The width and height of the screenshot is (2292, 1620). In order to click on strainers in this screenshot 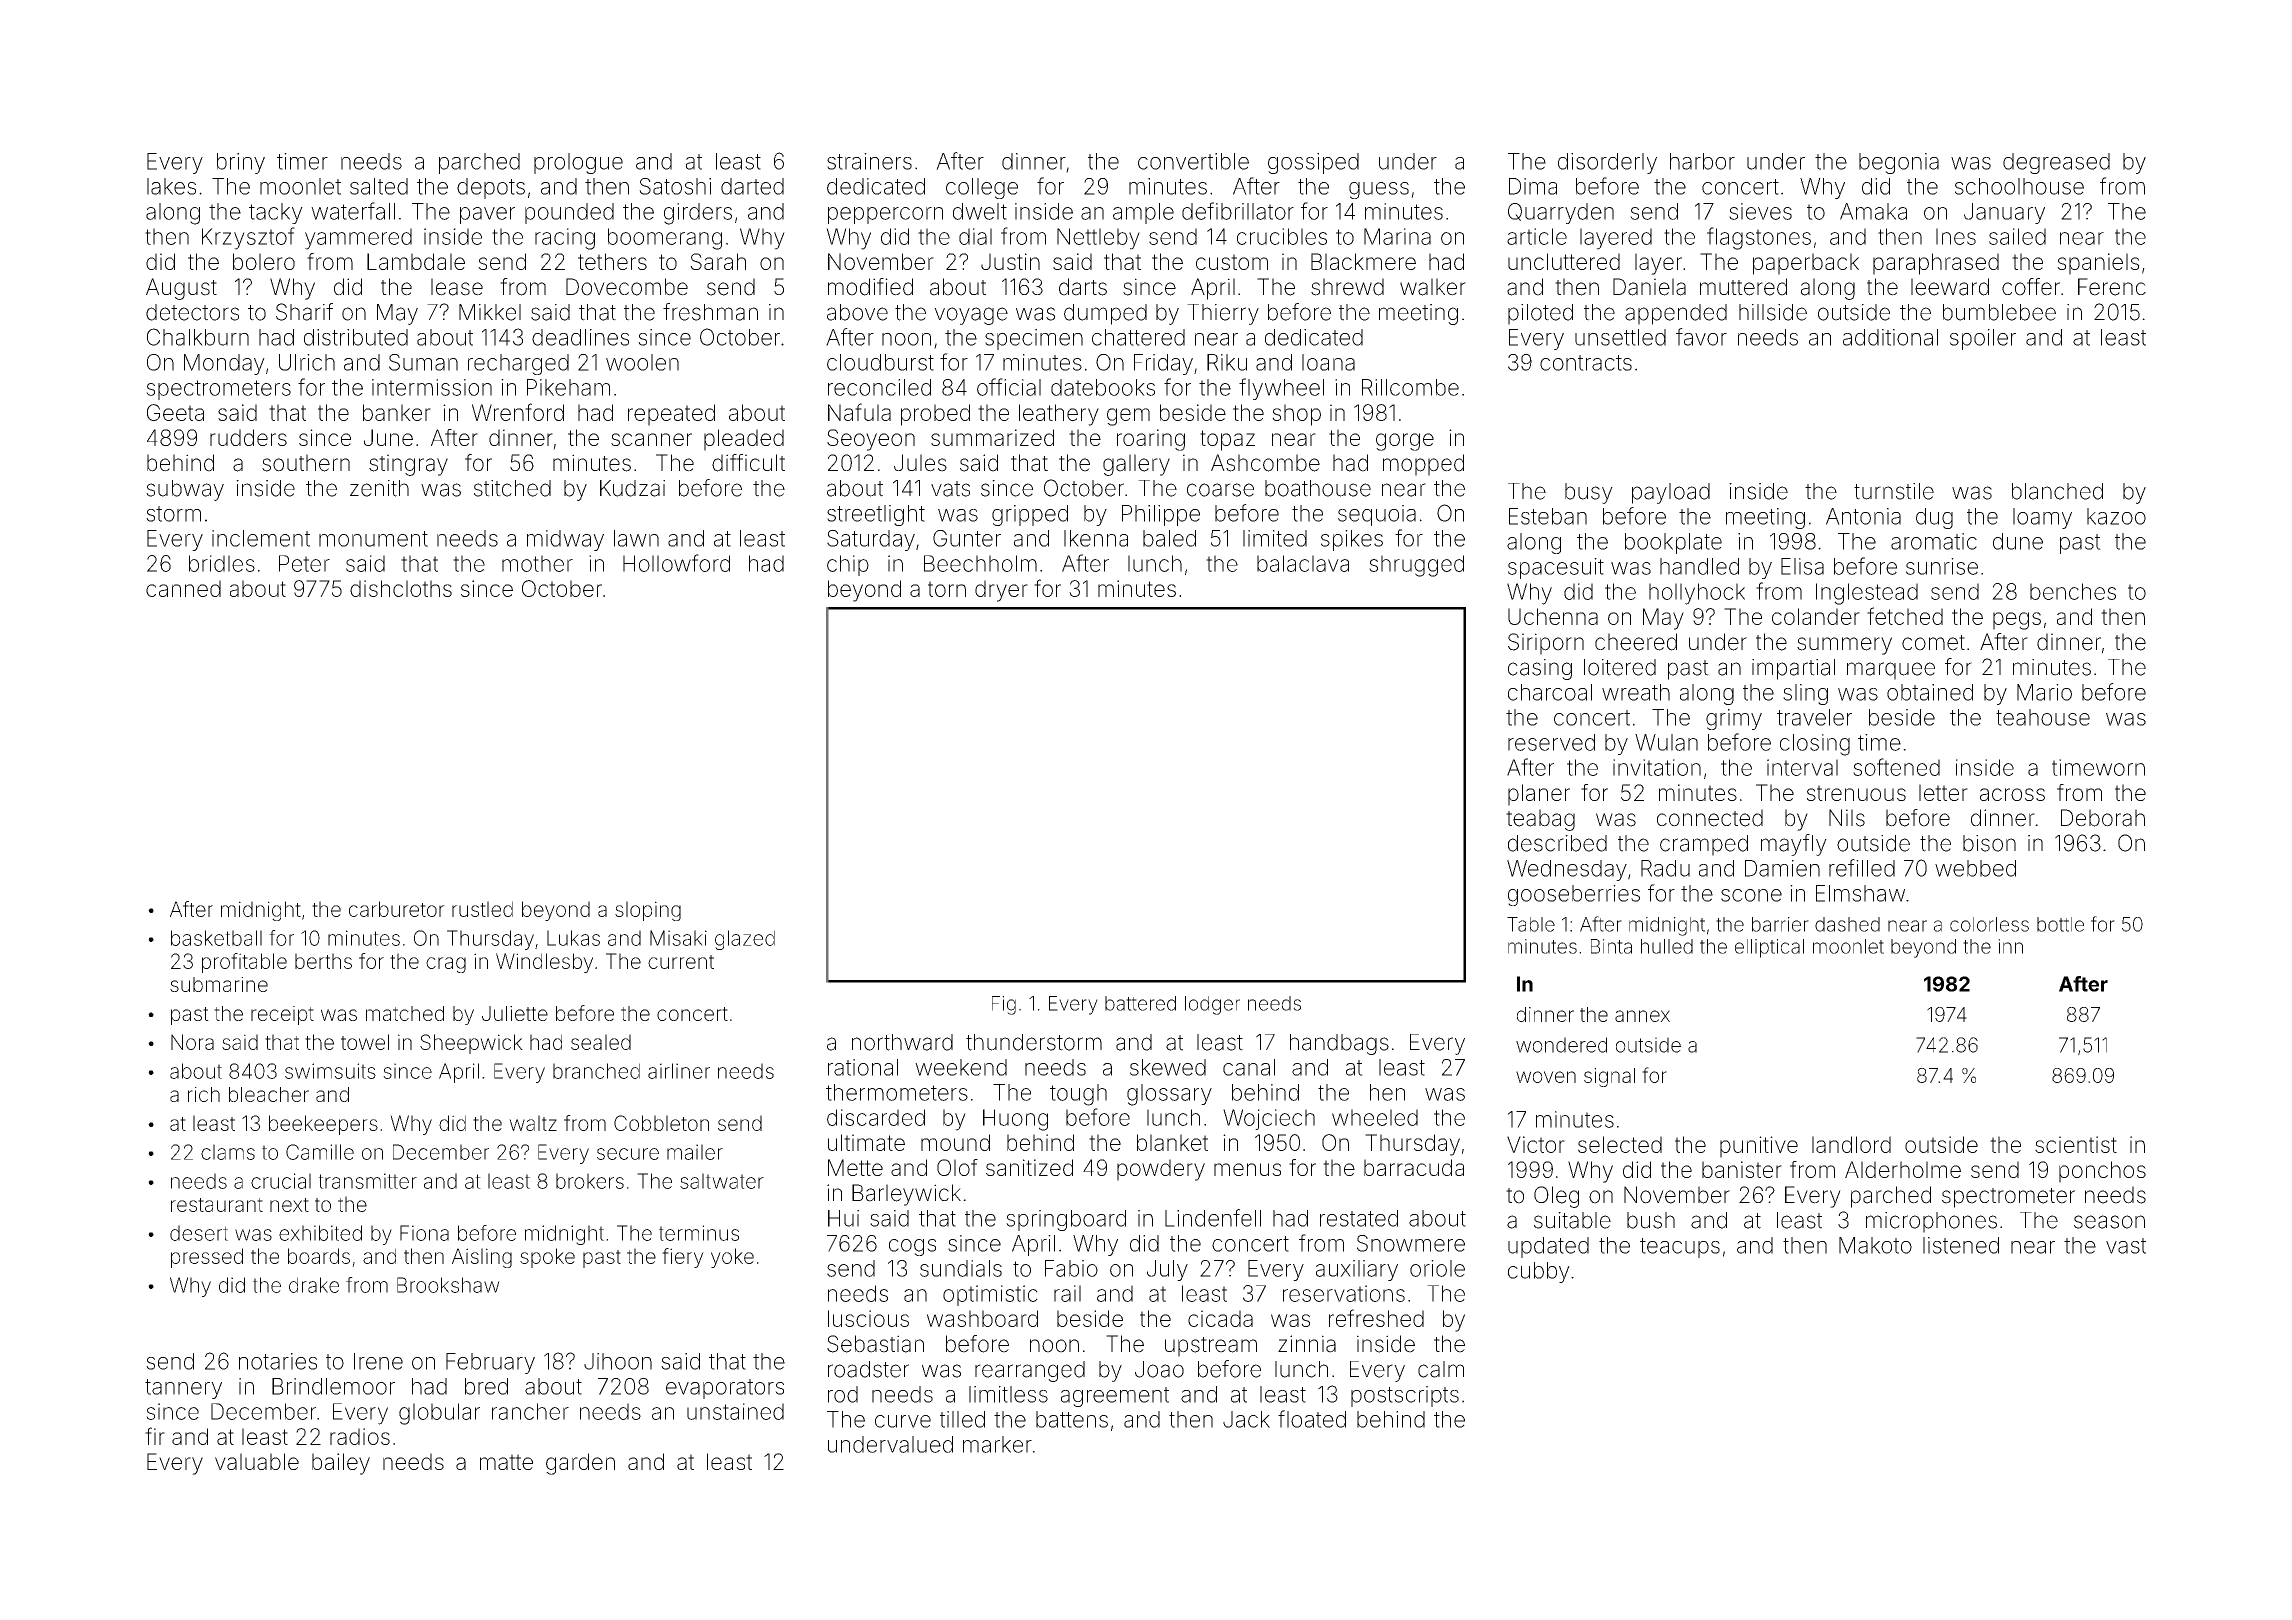, I will do `click(869, 161)`.
